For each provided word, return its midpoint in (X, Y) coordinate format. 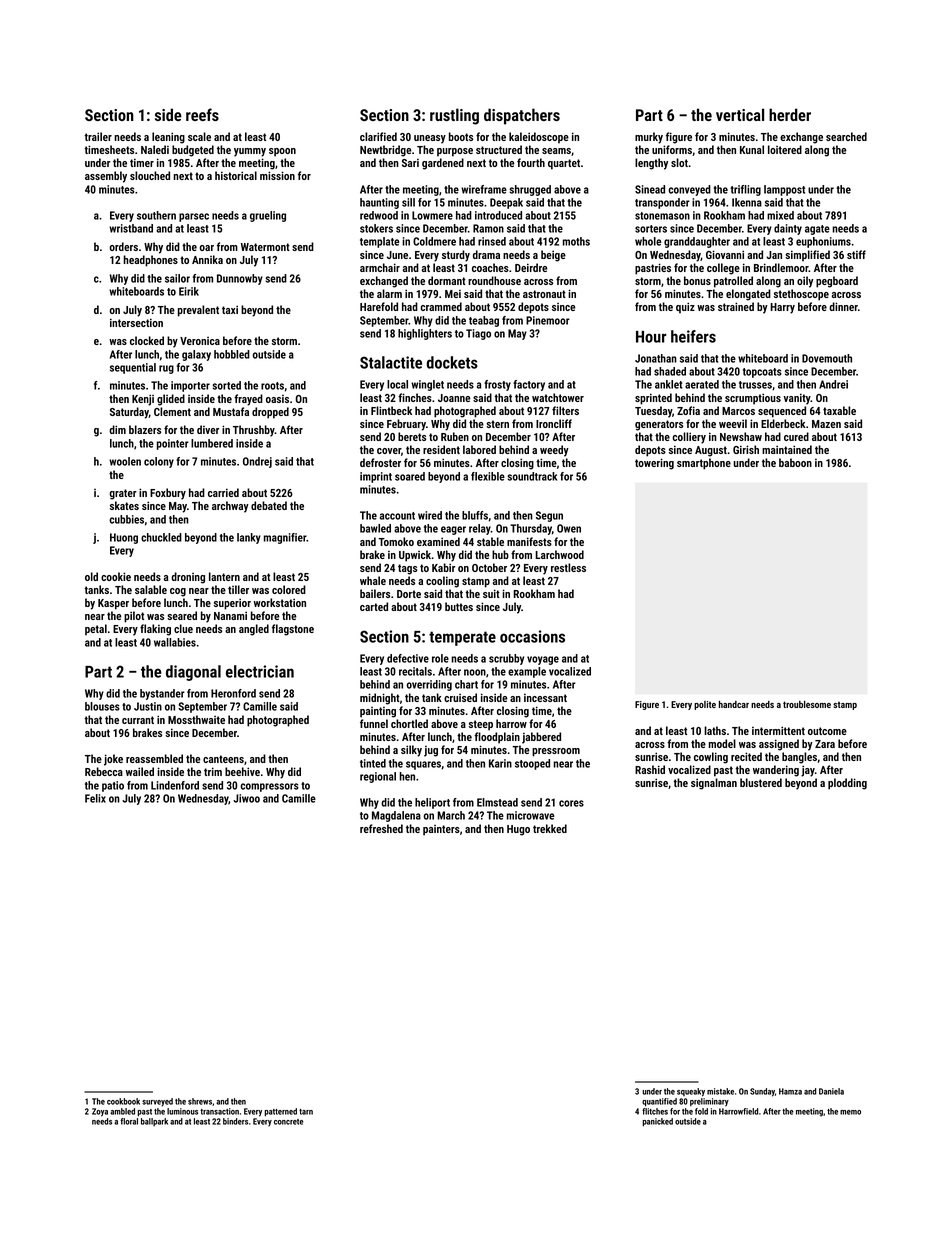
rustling (454, 116)
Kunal (752, 149)
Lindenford (175, 785)
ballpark (154, 1122)
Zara (825, 744)
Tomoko (396, 541)
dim (117, 429)
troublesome (807, 704)
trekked (550, 828)
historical (236, 175)
